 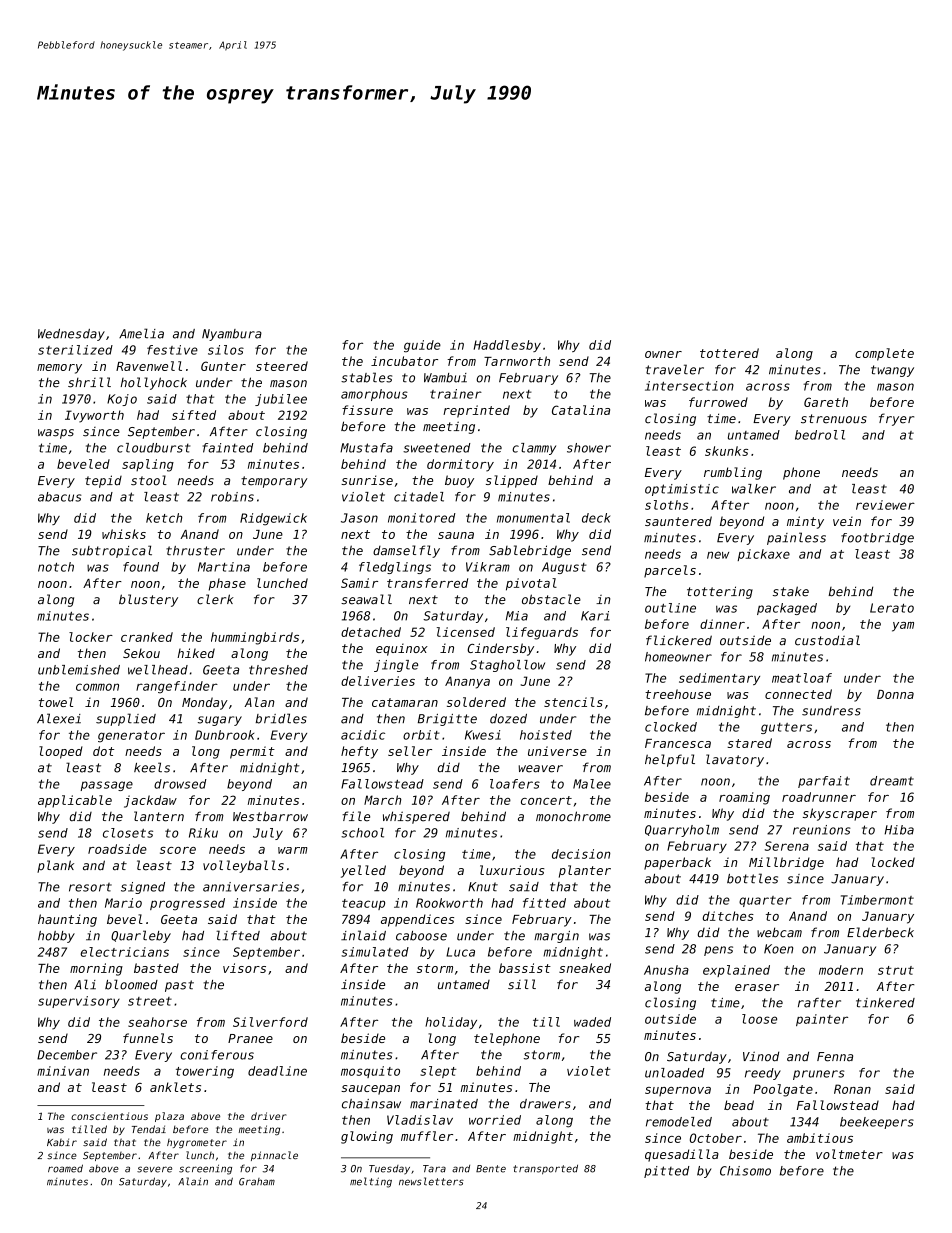 I want to click on Alain, so click(x=193, y=1181).
